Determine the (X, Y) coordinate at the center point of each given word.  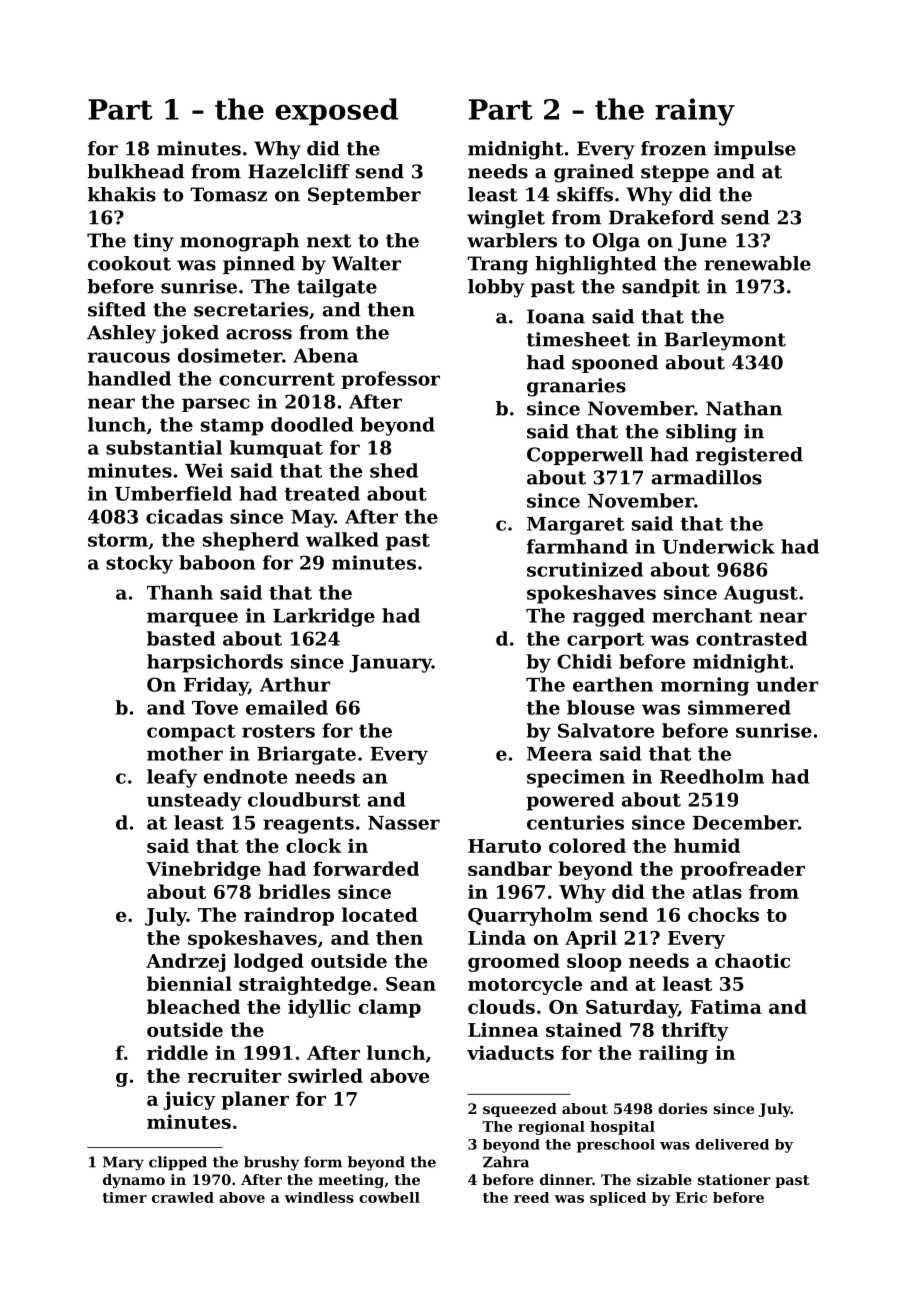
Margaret (575, 526)
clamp (390, 1008)
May (312, 519)
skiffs (585, 194)
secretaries (251, 309)
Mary (123, 1163)
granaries (576, 387)
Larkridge (324, 617)
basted (181, 638)
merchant (702, 615)
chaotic (752, 960)
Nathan (744, 408)
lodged (269, 962)
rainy (695, 112)
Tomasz (228, 194)
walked (342, 539)
